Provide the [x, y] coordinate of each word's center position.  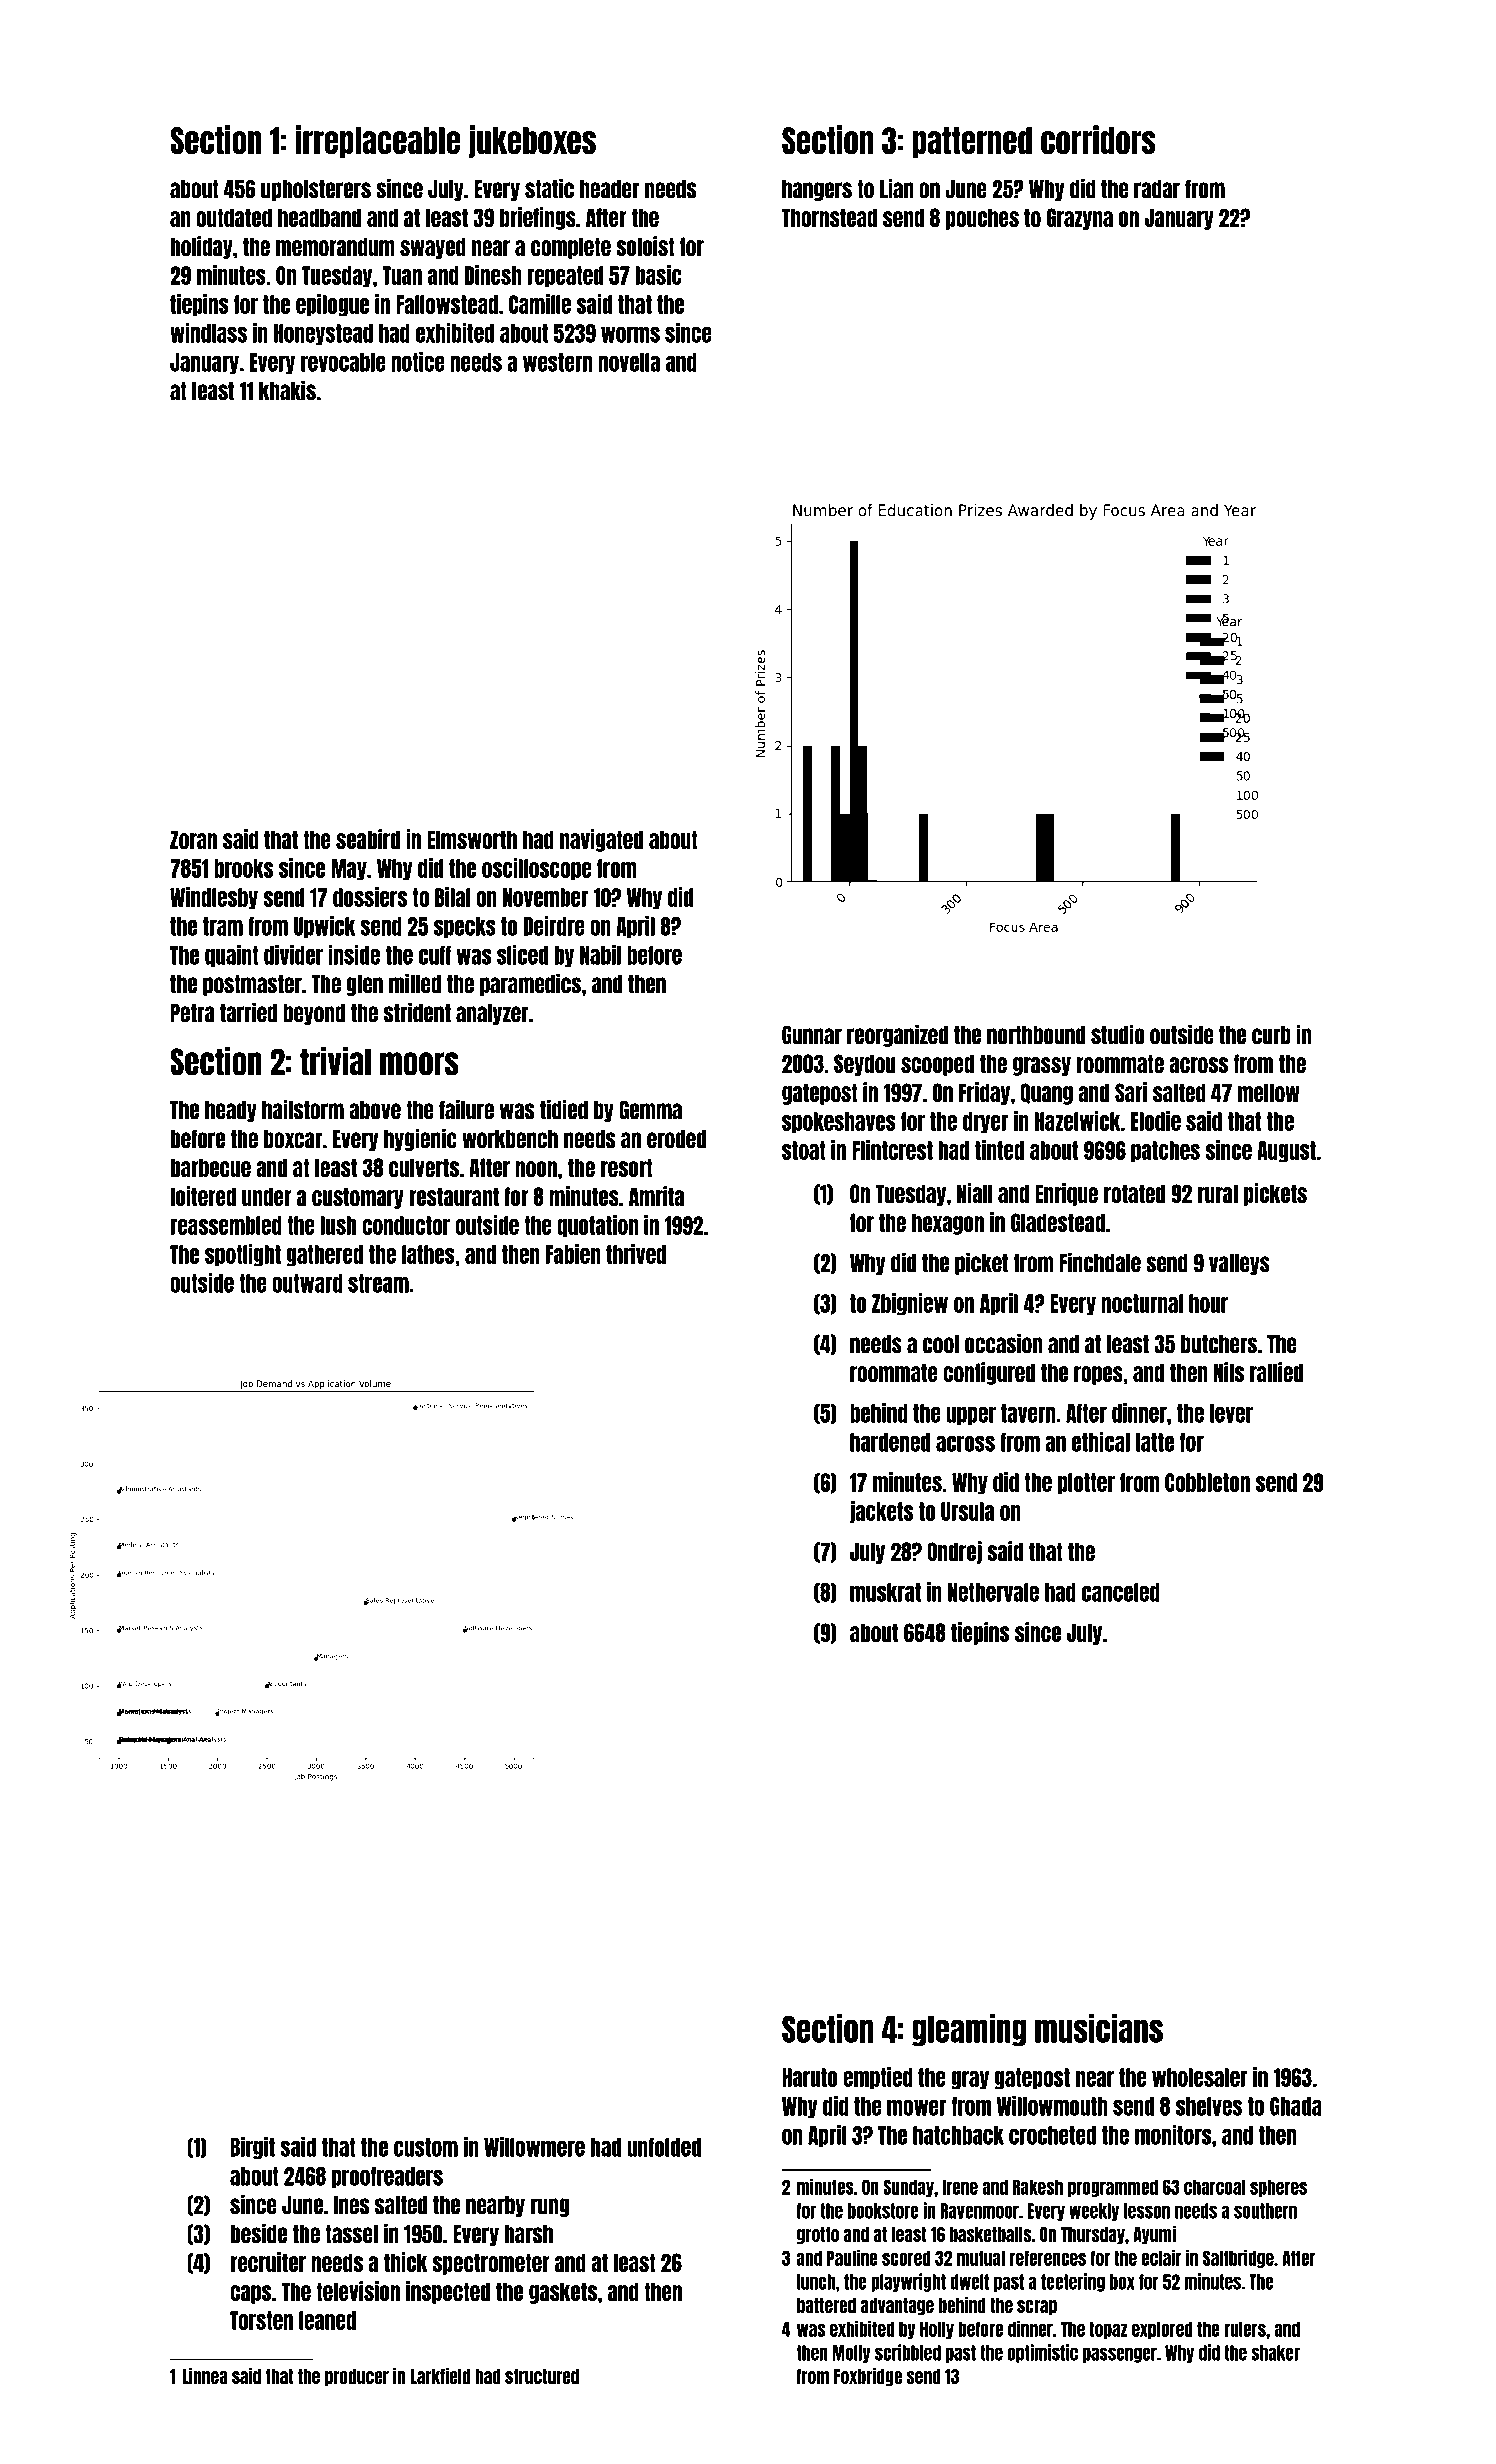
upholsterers [316, 190]
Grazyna [1080, 219]
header [610, 189]
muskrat [885, 1592]
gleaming [969, 2030]
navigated [601, 840]
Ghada [1296, 2106]
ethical [1101, 1442]
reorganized [897, 1035]
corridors [1098, 139]
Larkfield [440, 2376]
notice [418, 362]
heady [231, 1111]
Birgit [253, 2148]
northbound [1036, 1035]
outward [307, 1283]
